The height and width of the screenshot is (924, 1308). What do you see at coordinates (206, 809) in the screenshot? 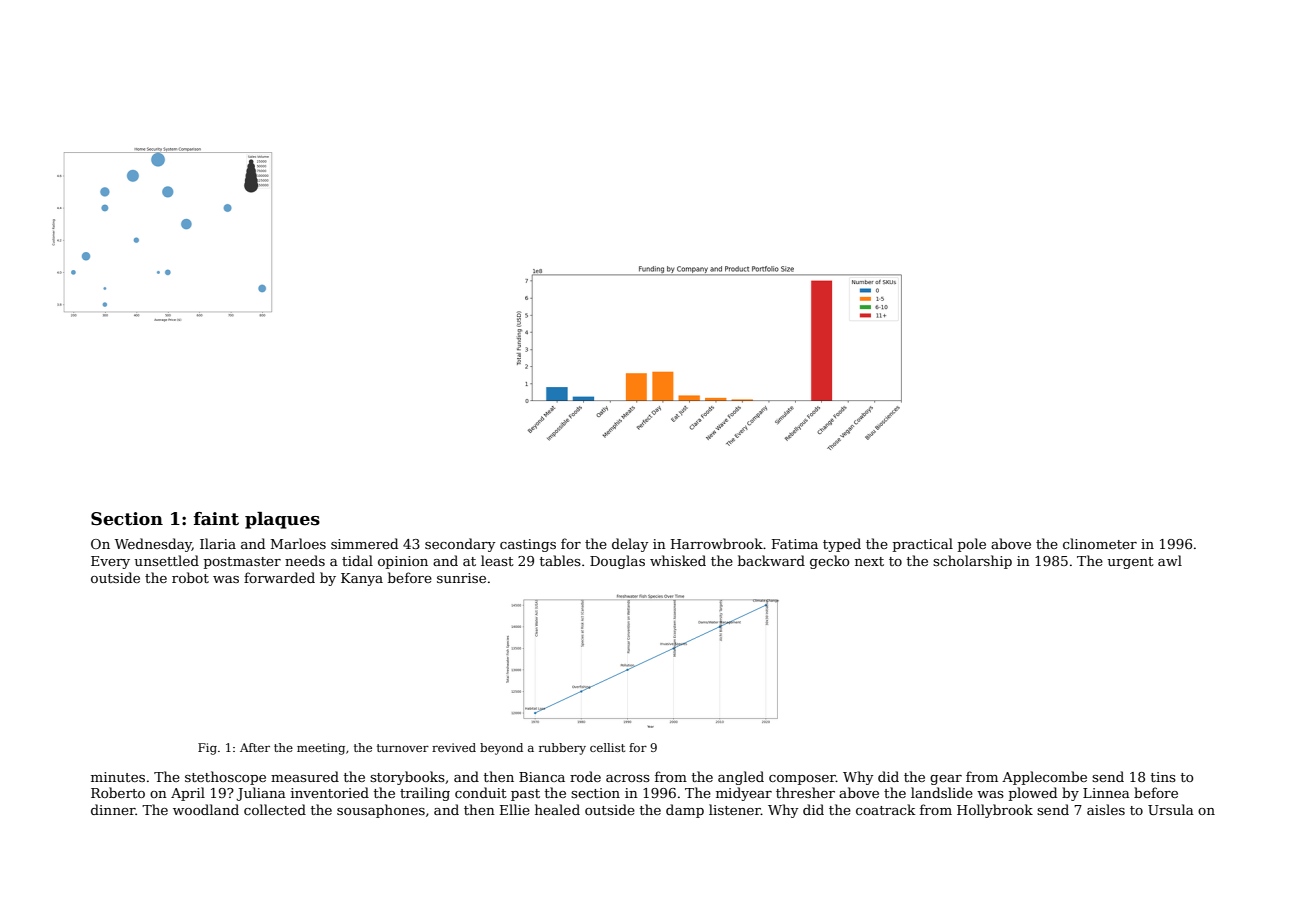
I see `woodland` at bounding box center [206, 809].
